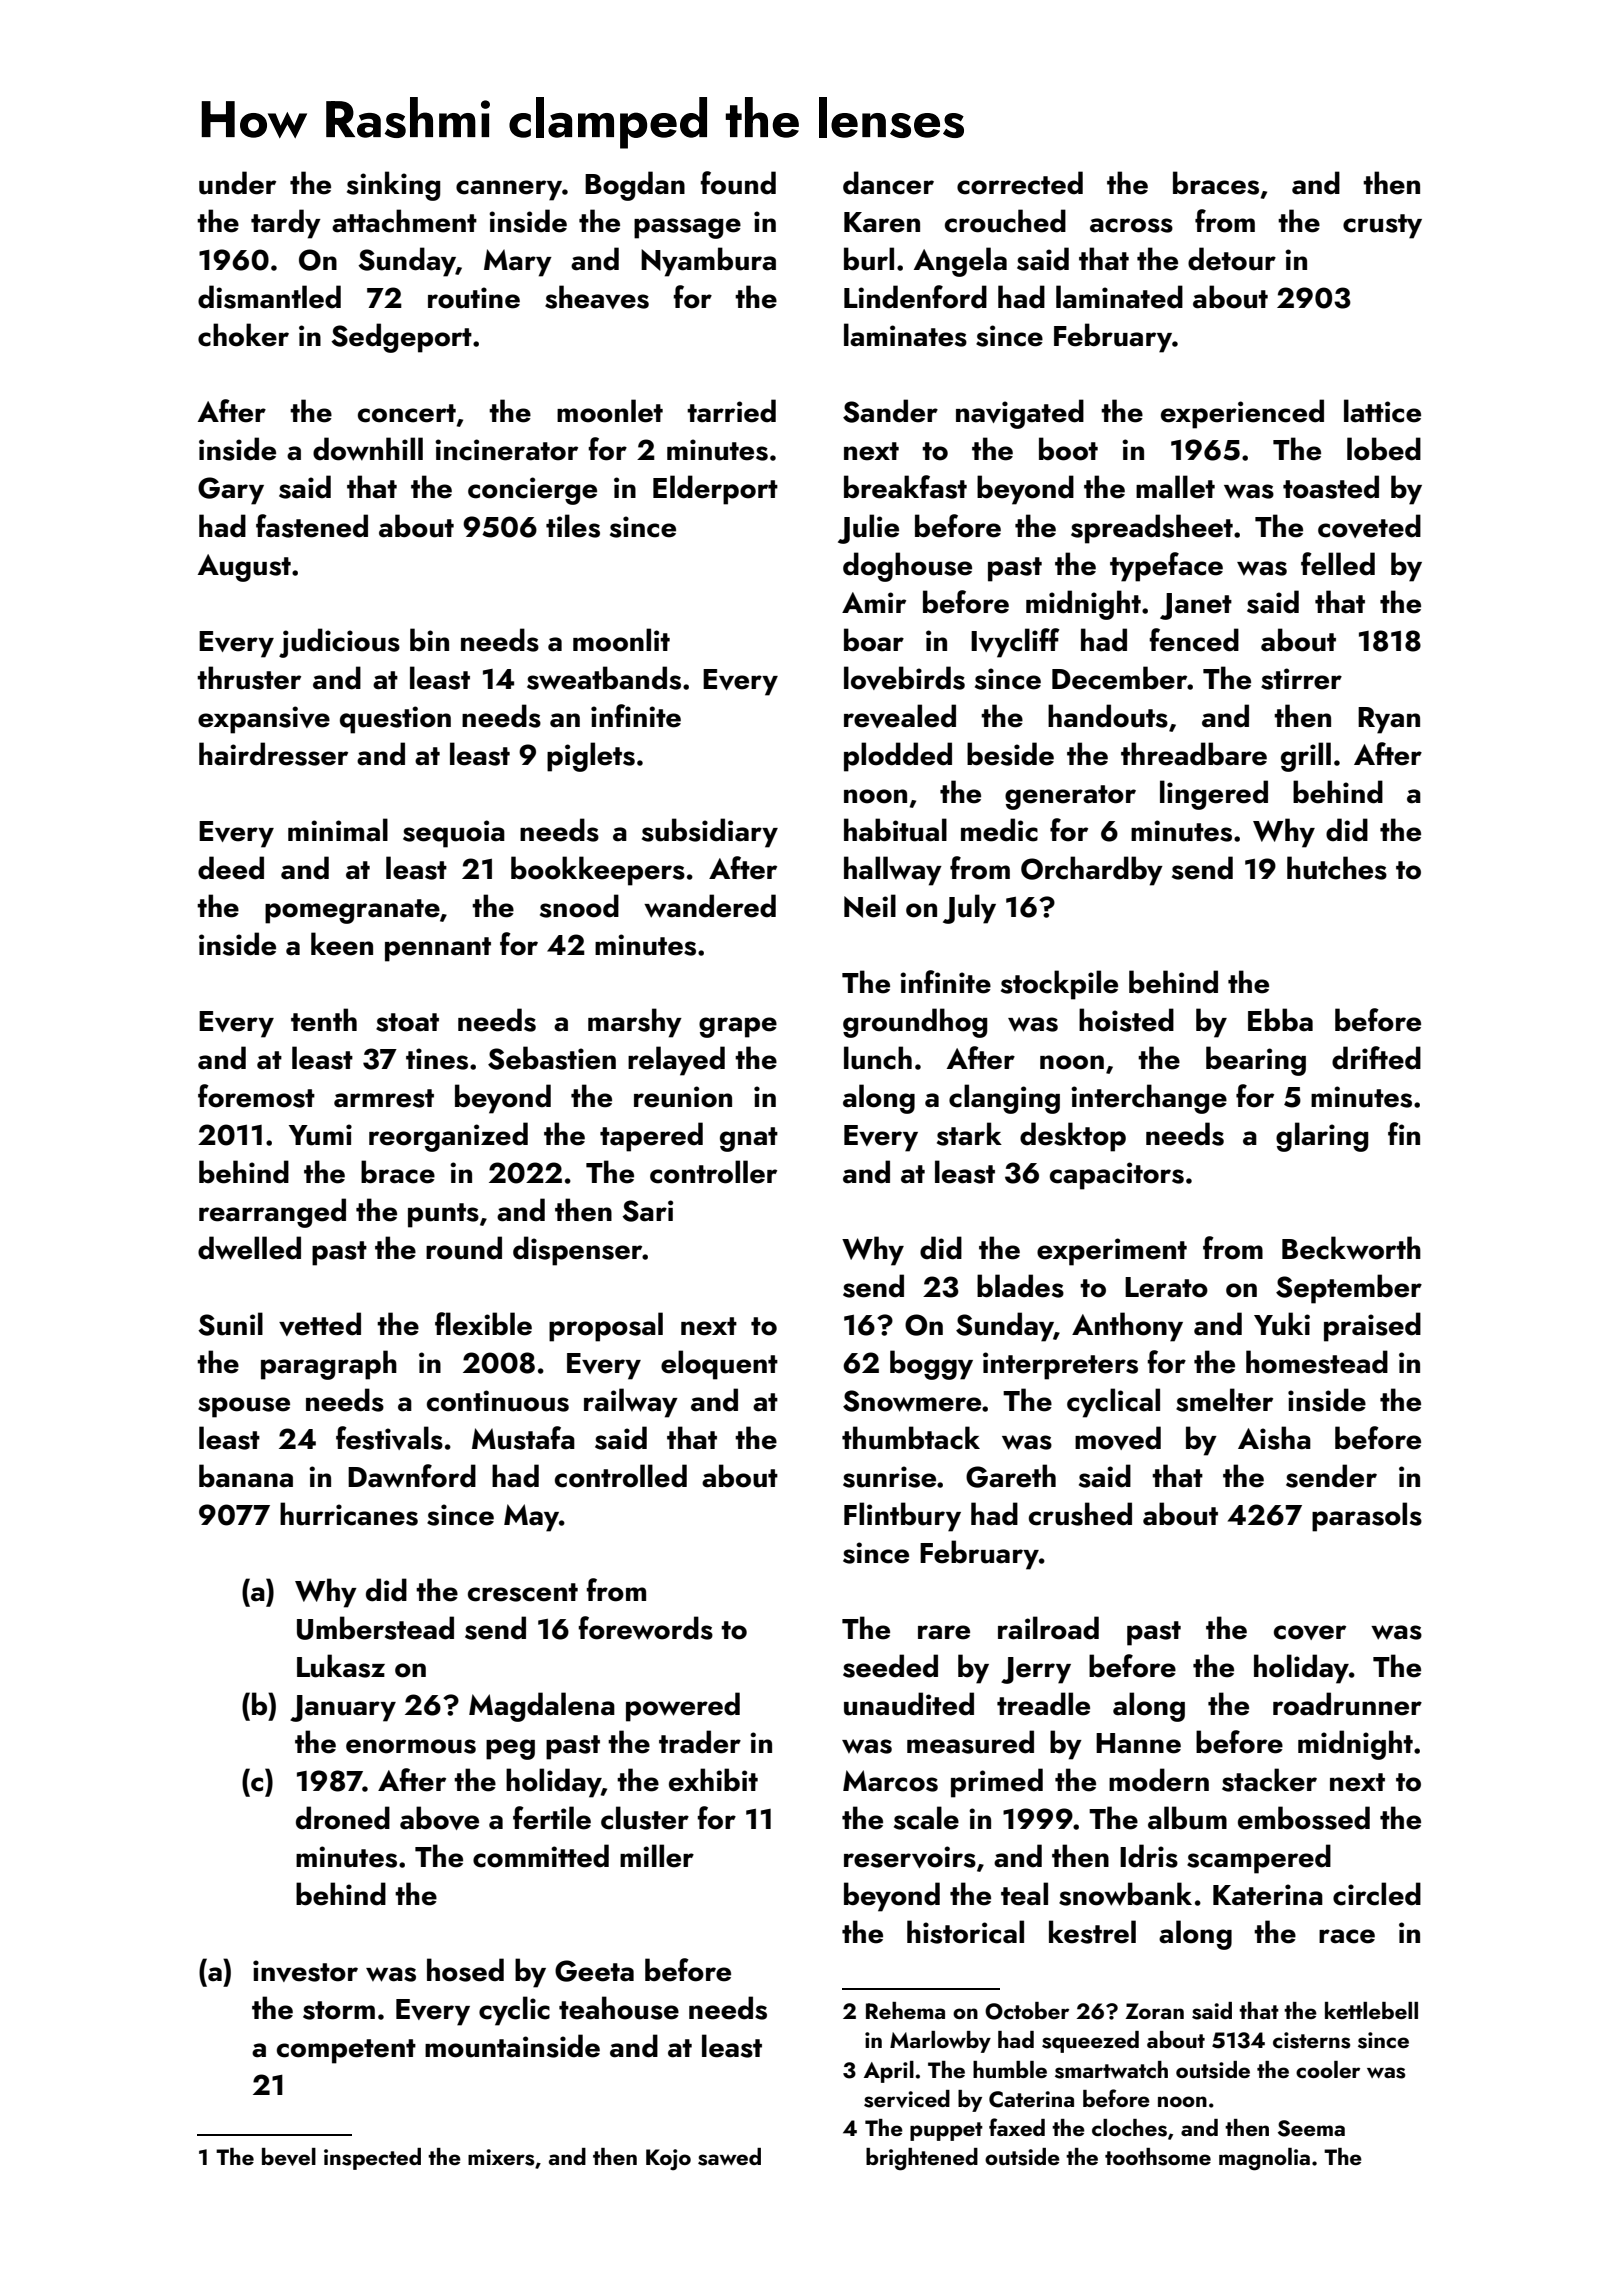 The image size is (1620, 2292). I want to click on laminates, so click(905, 335).
